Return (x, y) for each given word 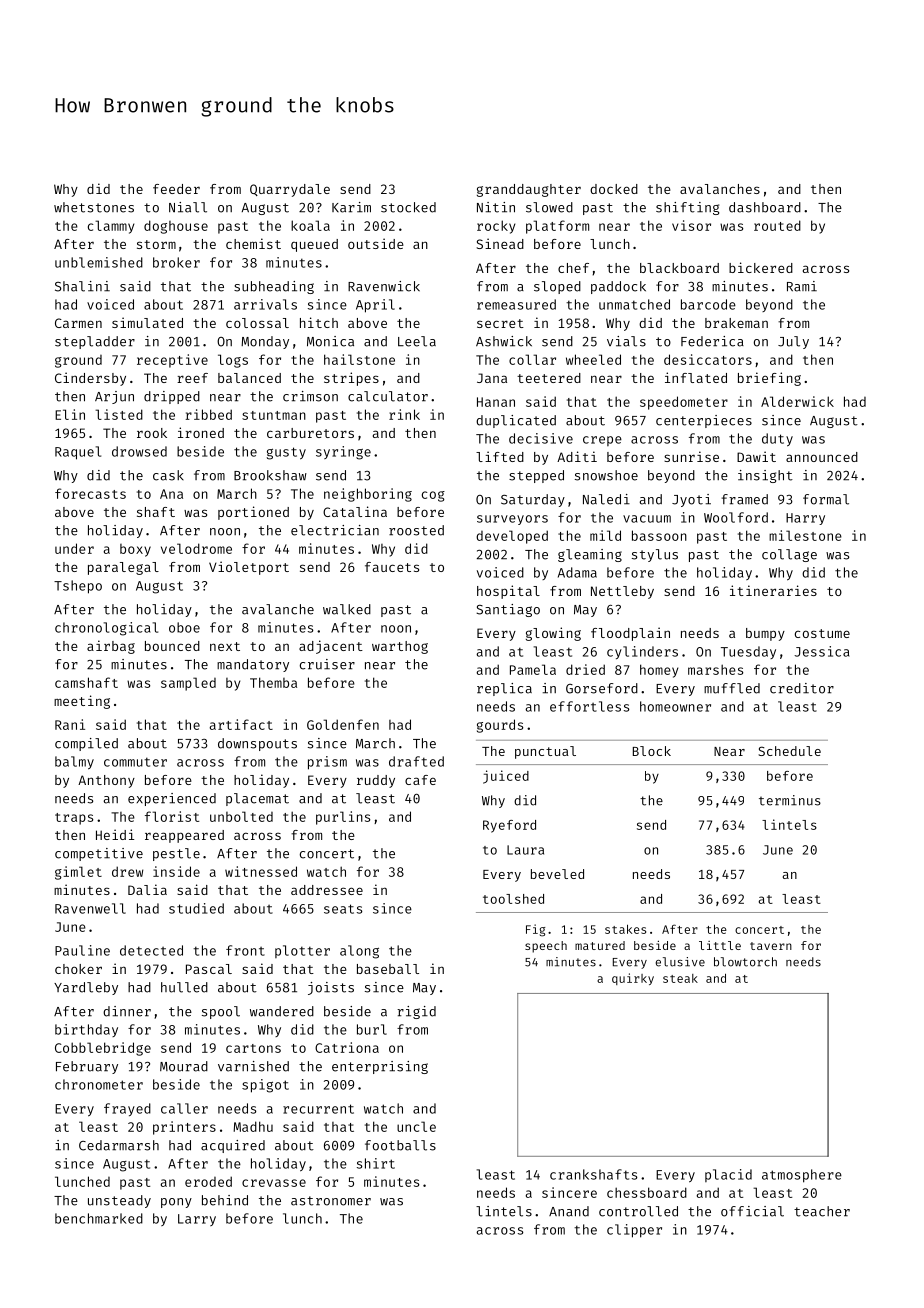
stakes (625, 929)
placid (728, 1175)
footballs (400, 1145)
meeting (82, 702)
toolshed (513, 899)
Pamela (533, 669)
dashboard (765, 207)
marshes (715, 669)
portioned (253, 513)
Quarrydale (290, 190)
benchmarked (99, 1218)
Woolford (736, 517)
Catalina (355, 511)
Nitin (496, 207)
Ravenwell (90, 908)
